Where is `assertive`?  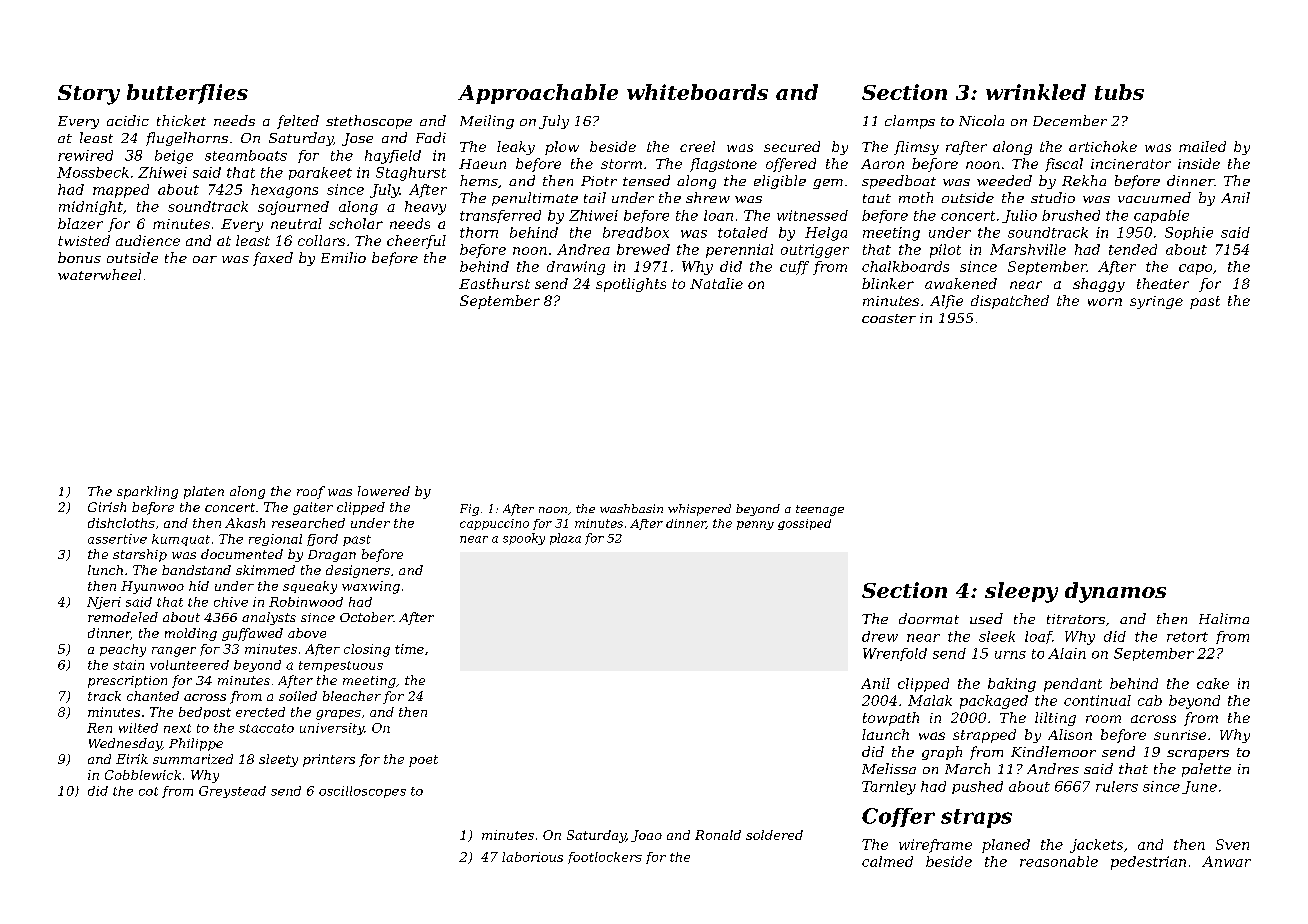
assertive is located at coordinates (117, 539).
